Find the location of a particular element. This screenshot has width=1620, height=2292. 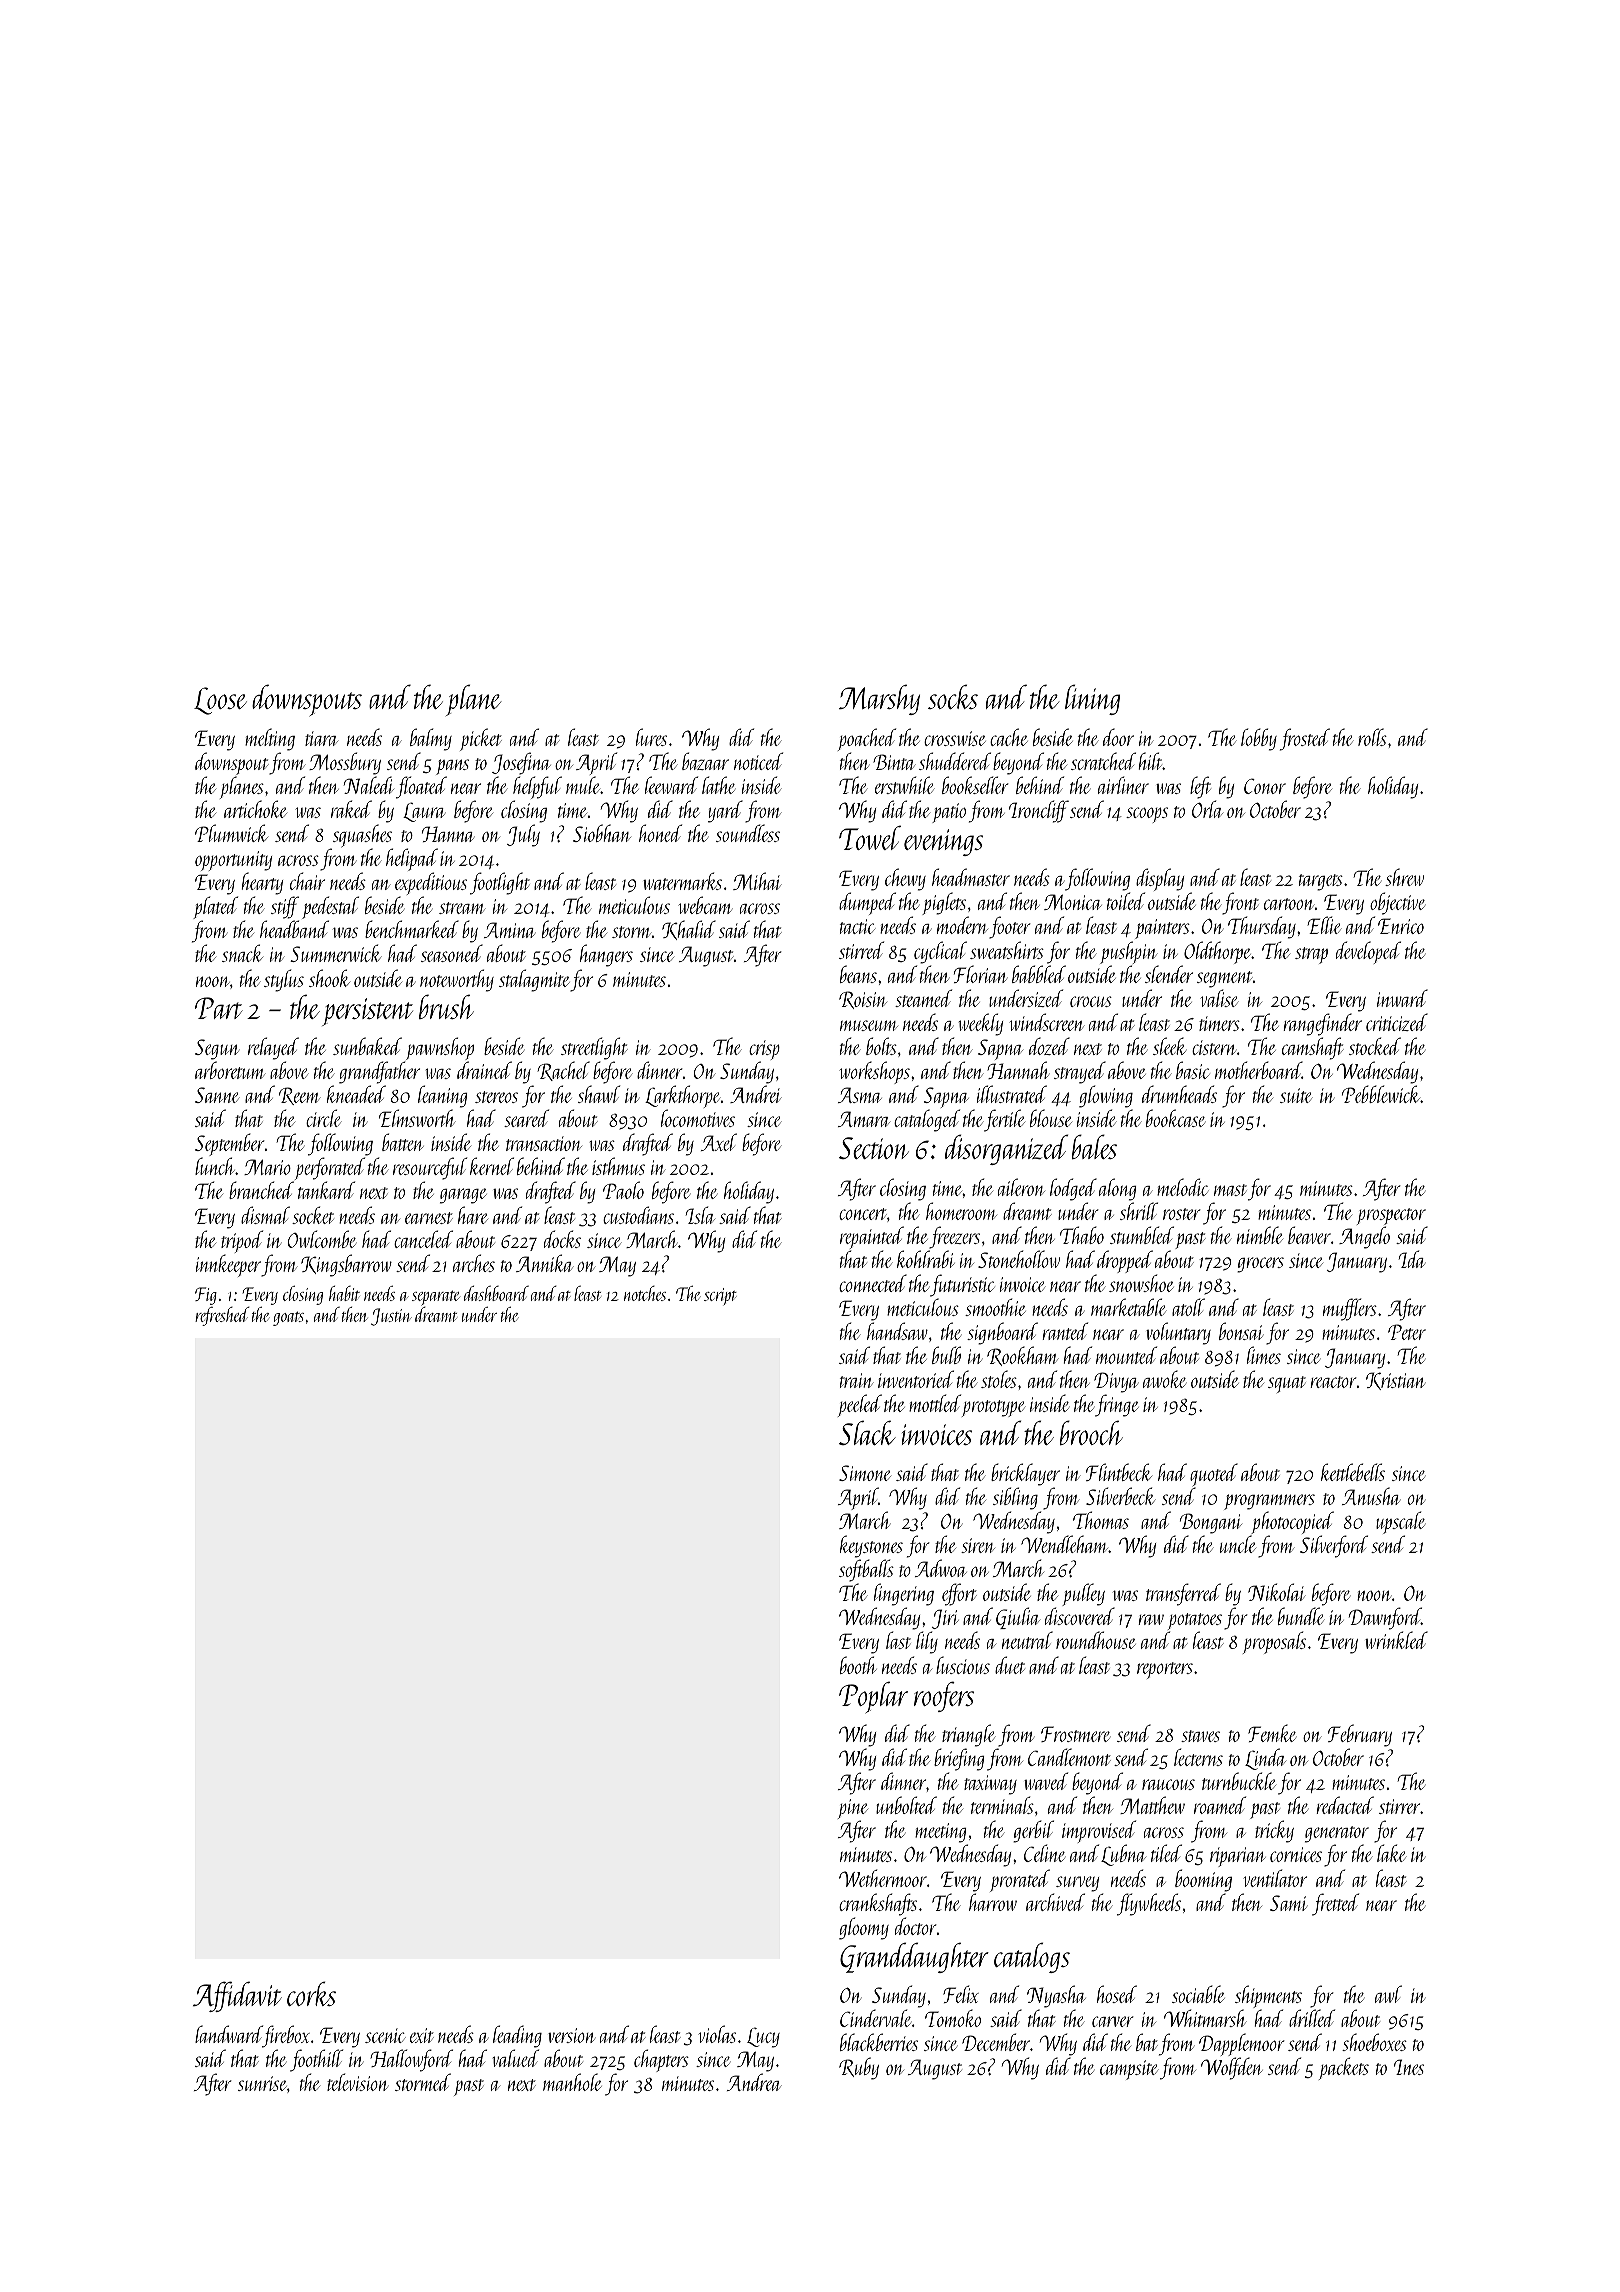

frosted is located at coordinates (1305, 739).
